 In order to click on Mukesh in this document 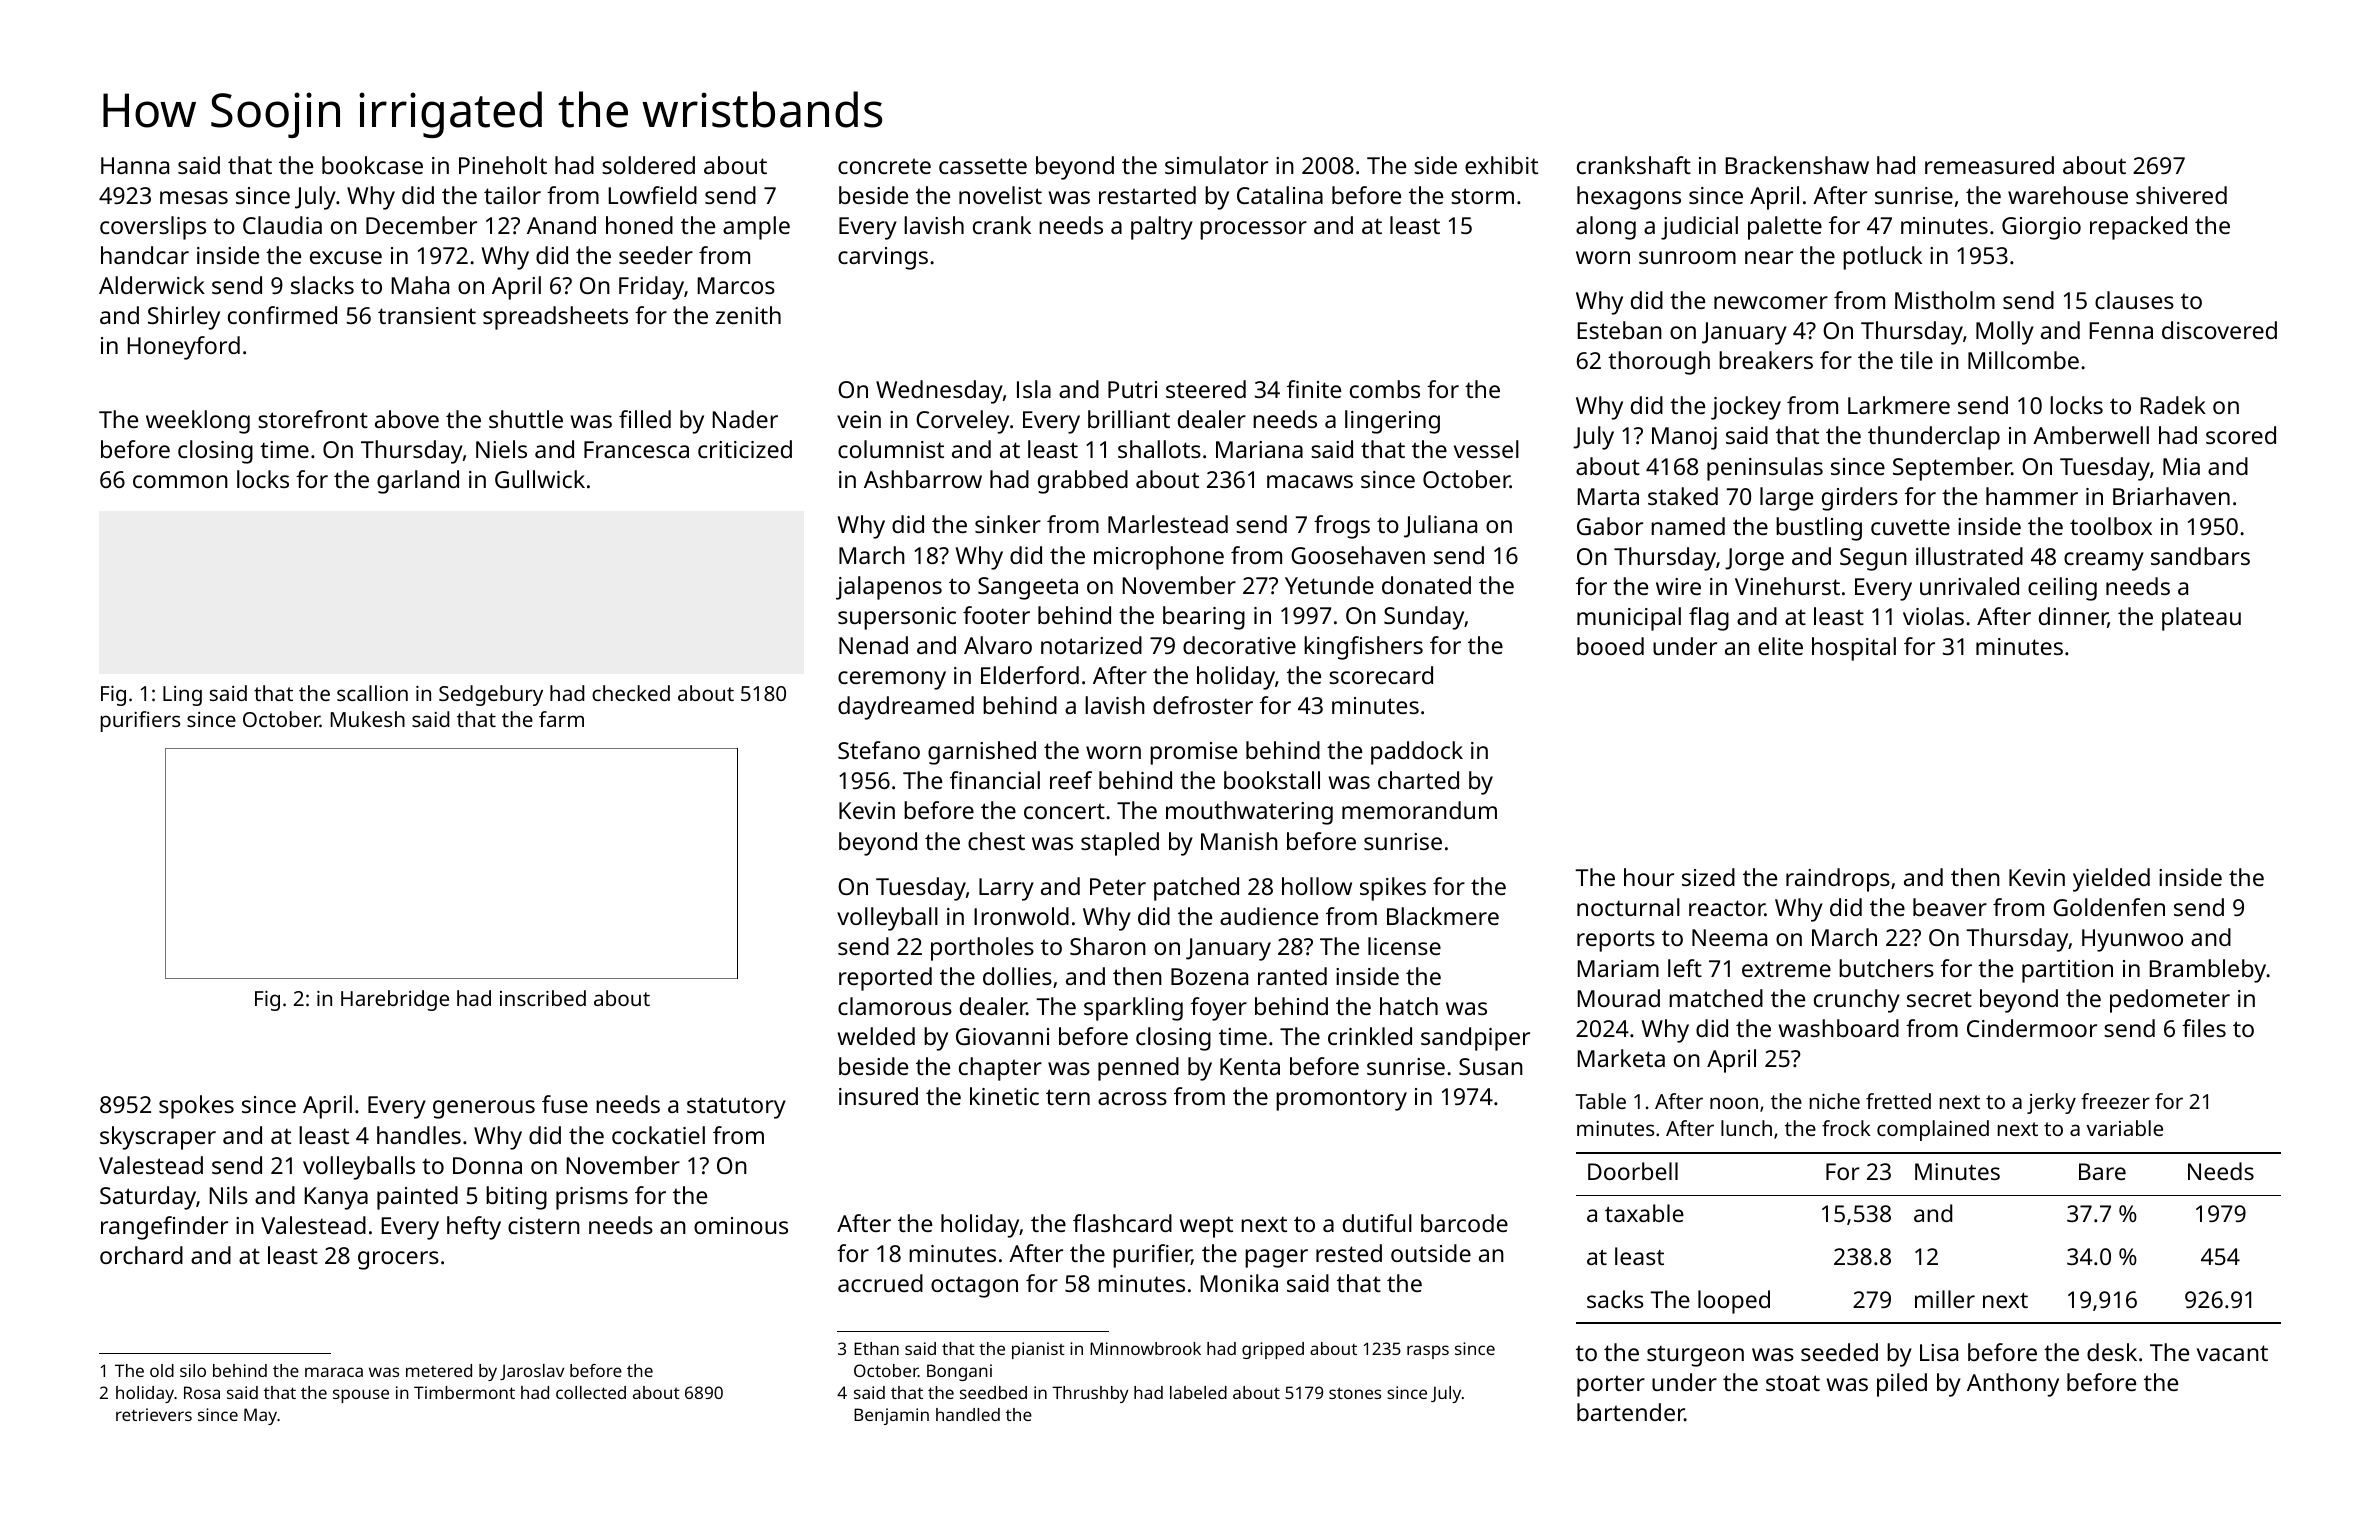, I will do `click(368, 719)`.
